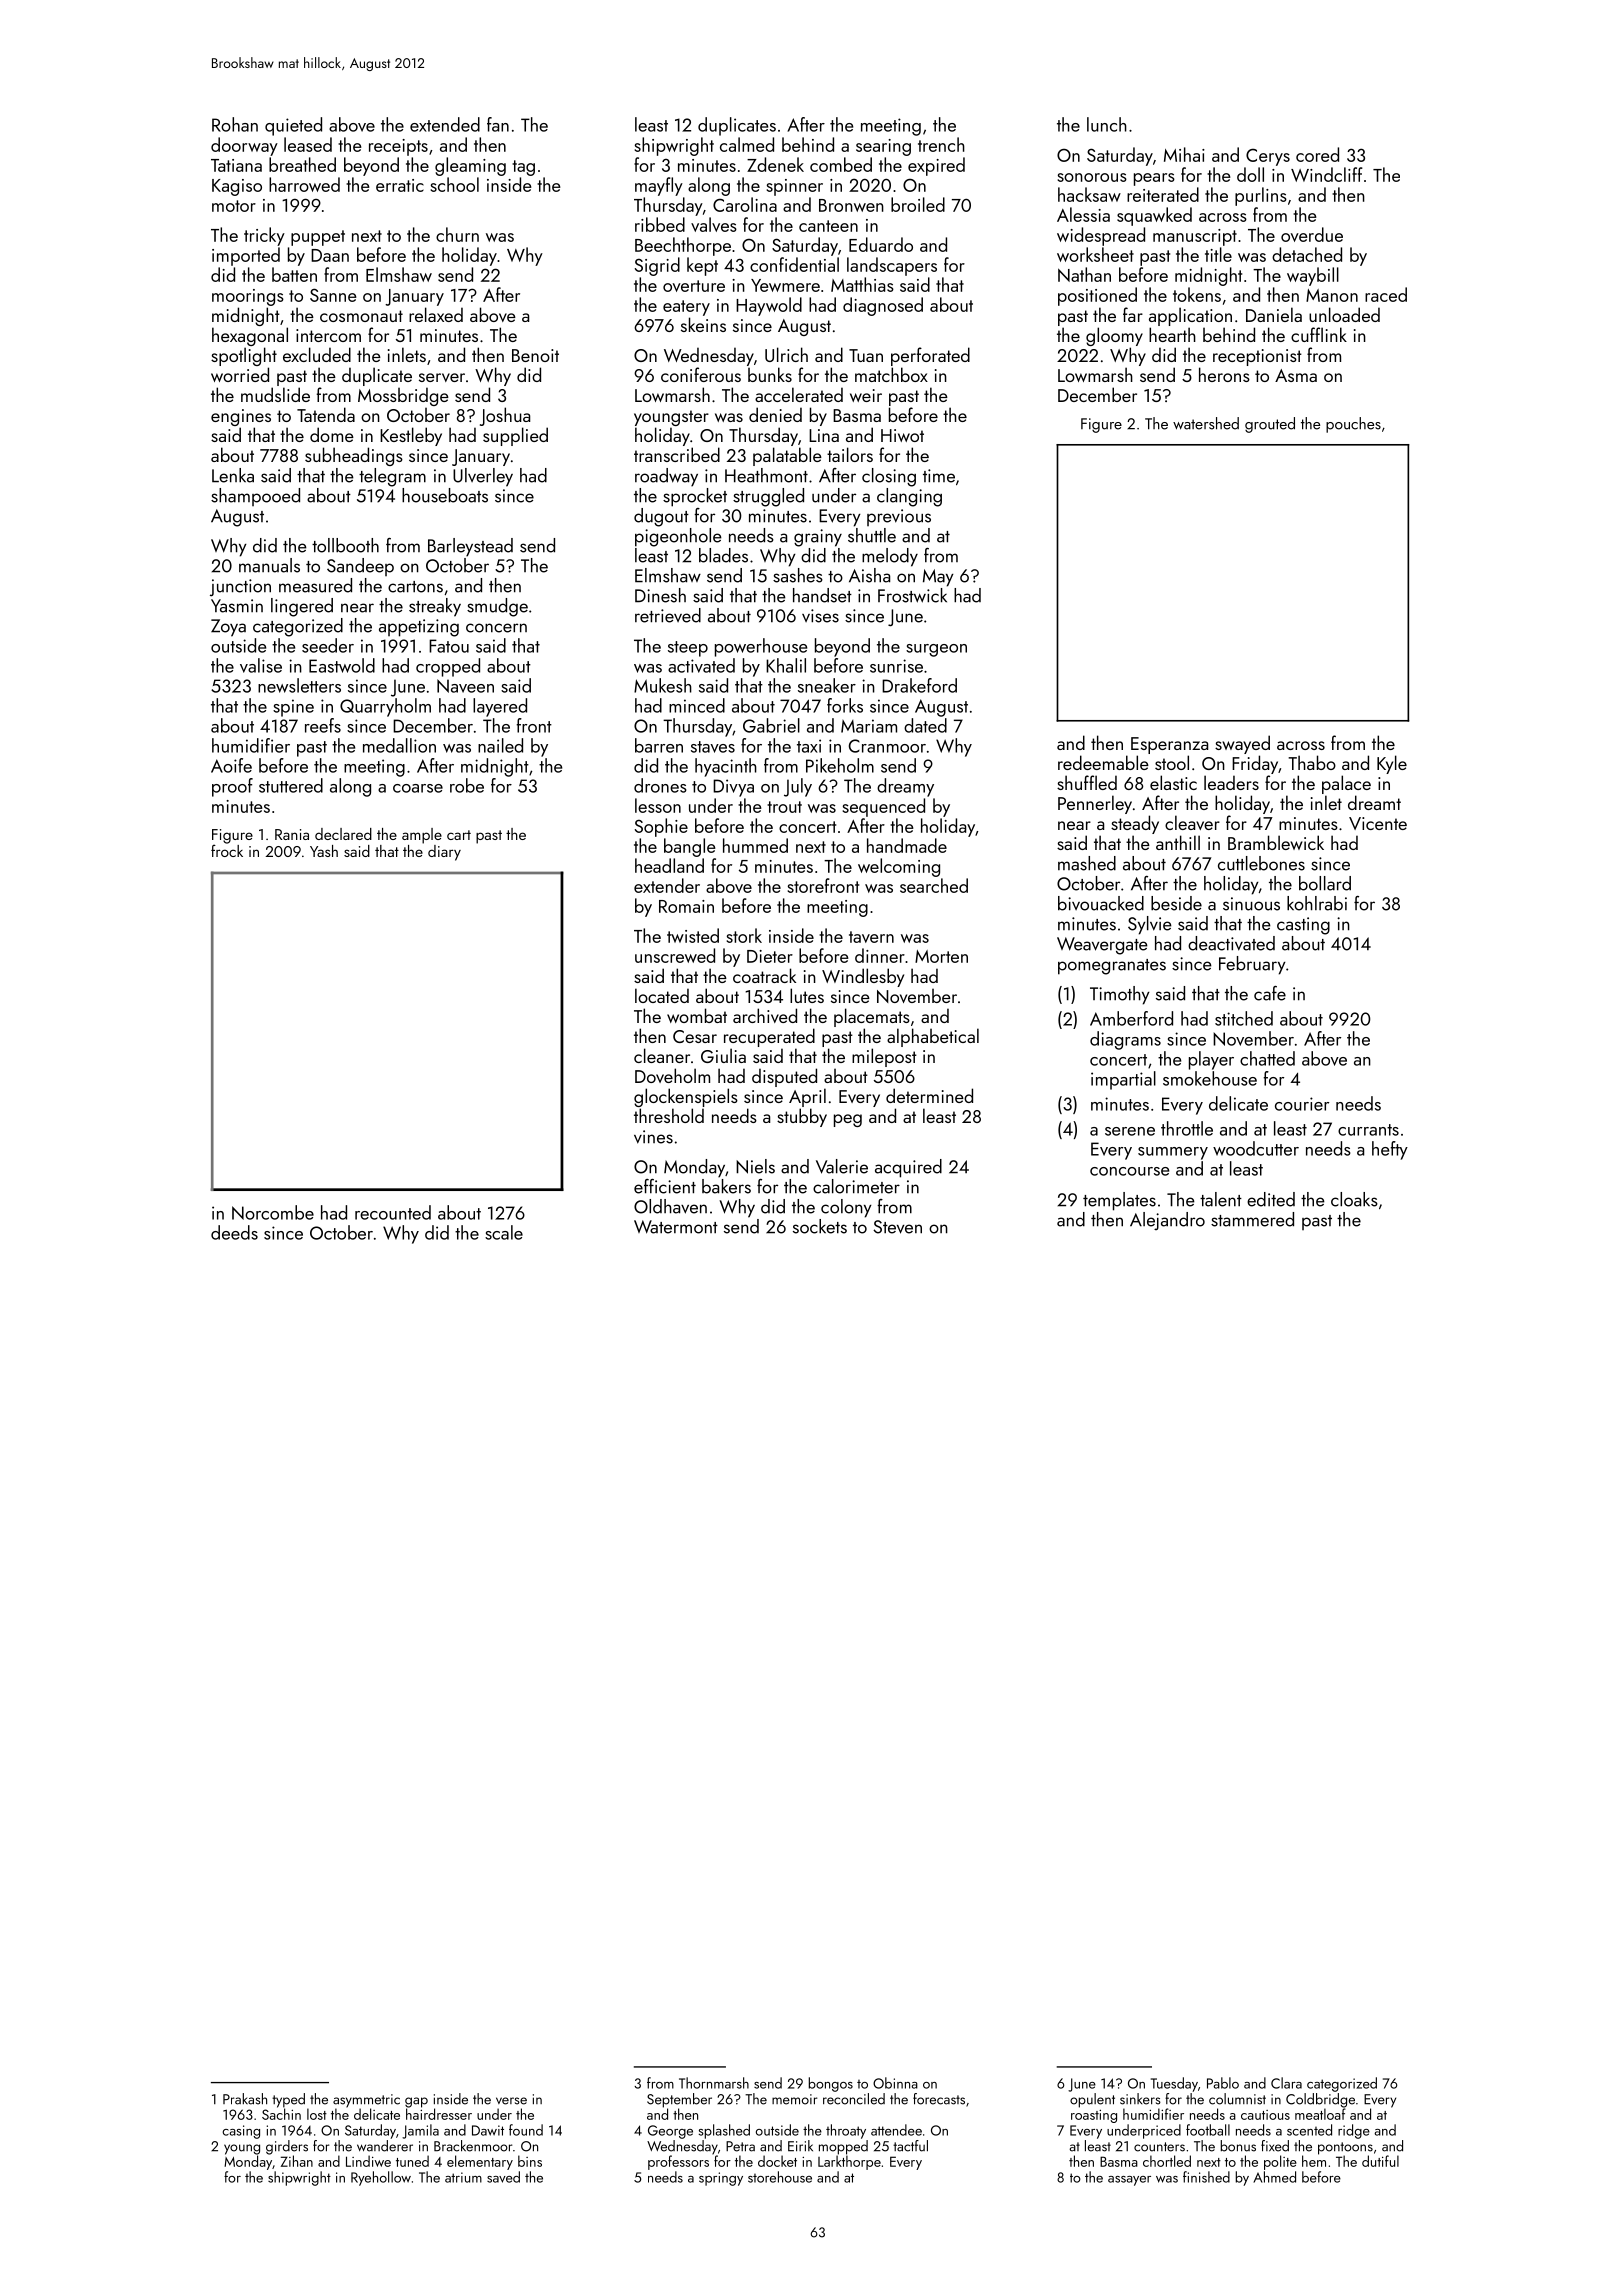 This image has width=1620, height=2292. What do you see at coordinates (288, 2100) in the image?
I see `typed` at bounding box center [288, 2100].
